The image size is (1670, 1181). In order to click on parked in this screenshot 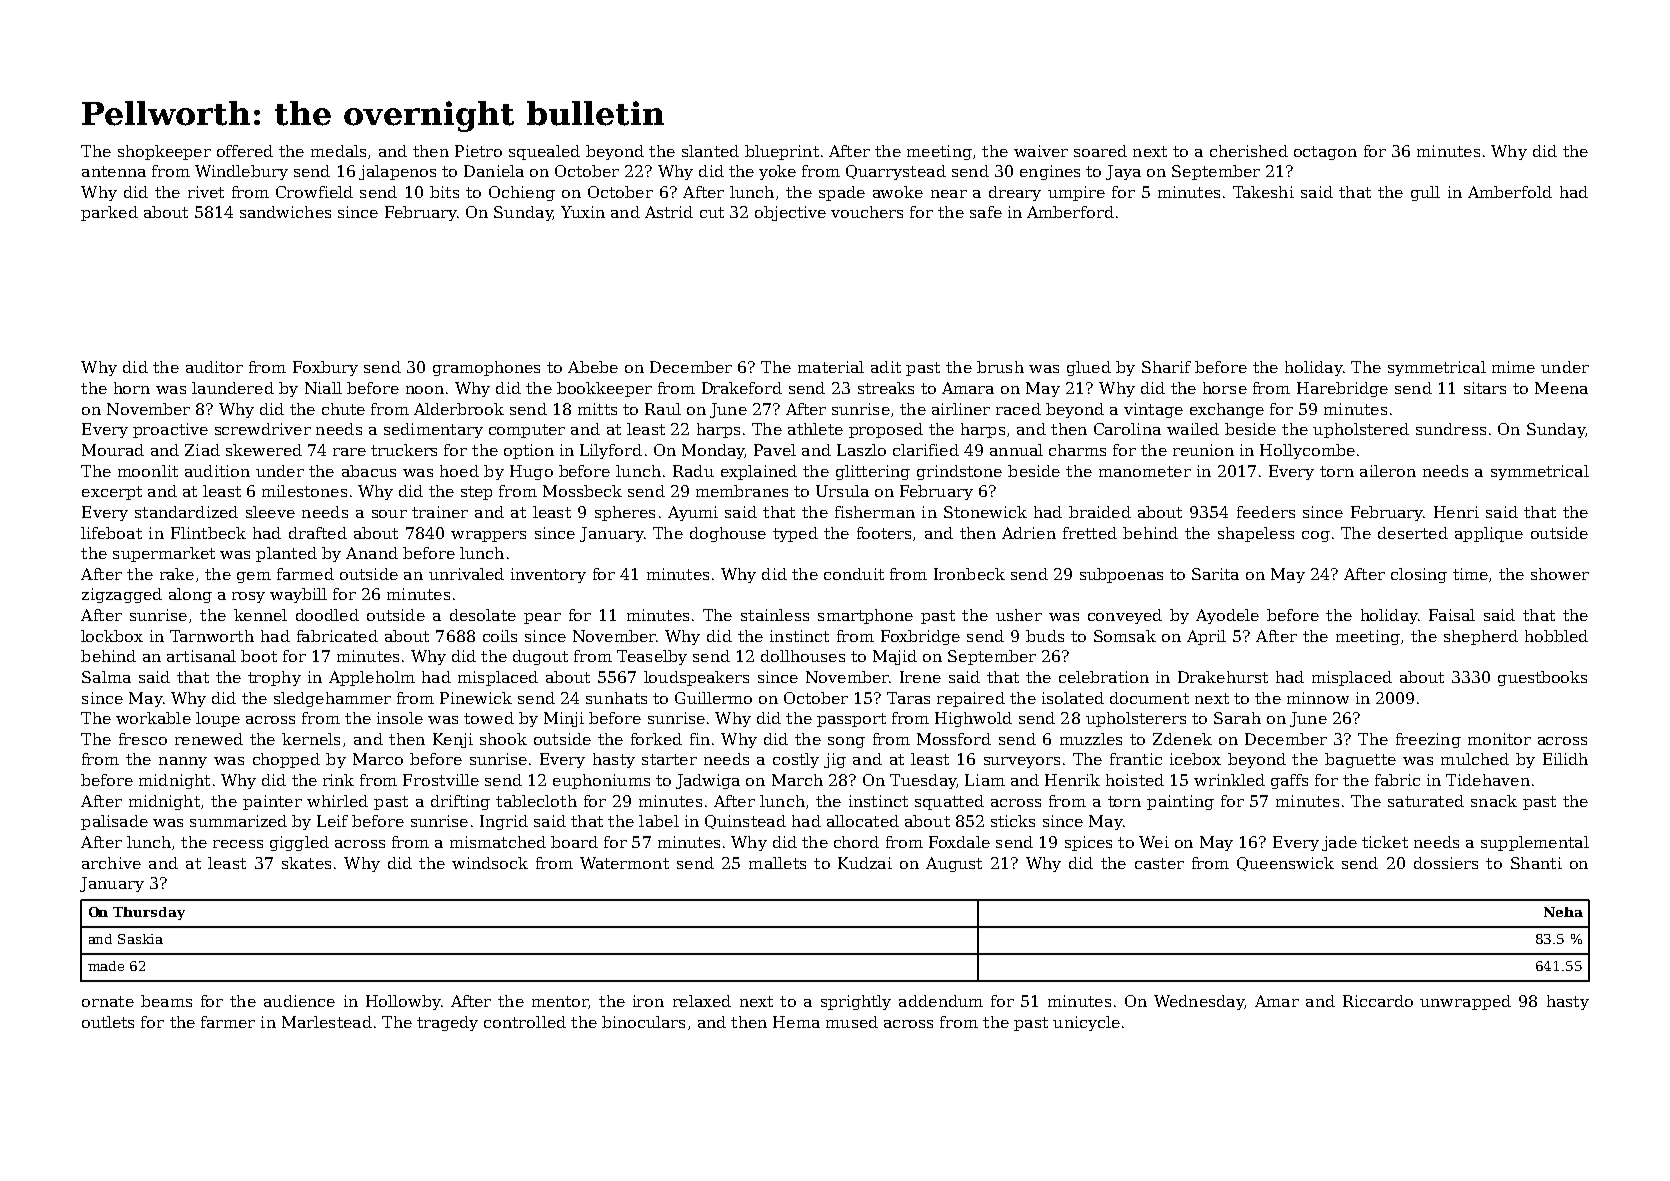, I will do `click(109, 213)`.
